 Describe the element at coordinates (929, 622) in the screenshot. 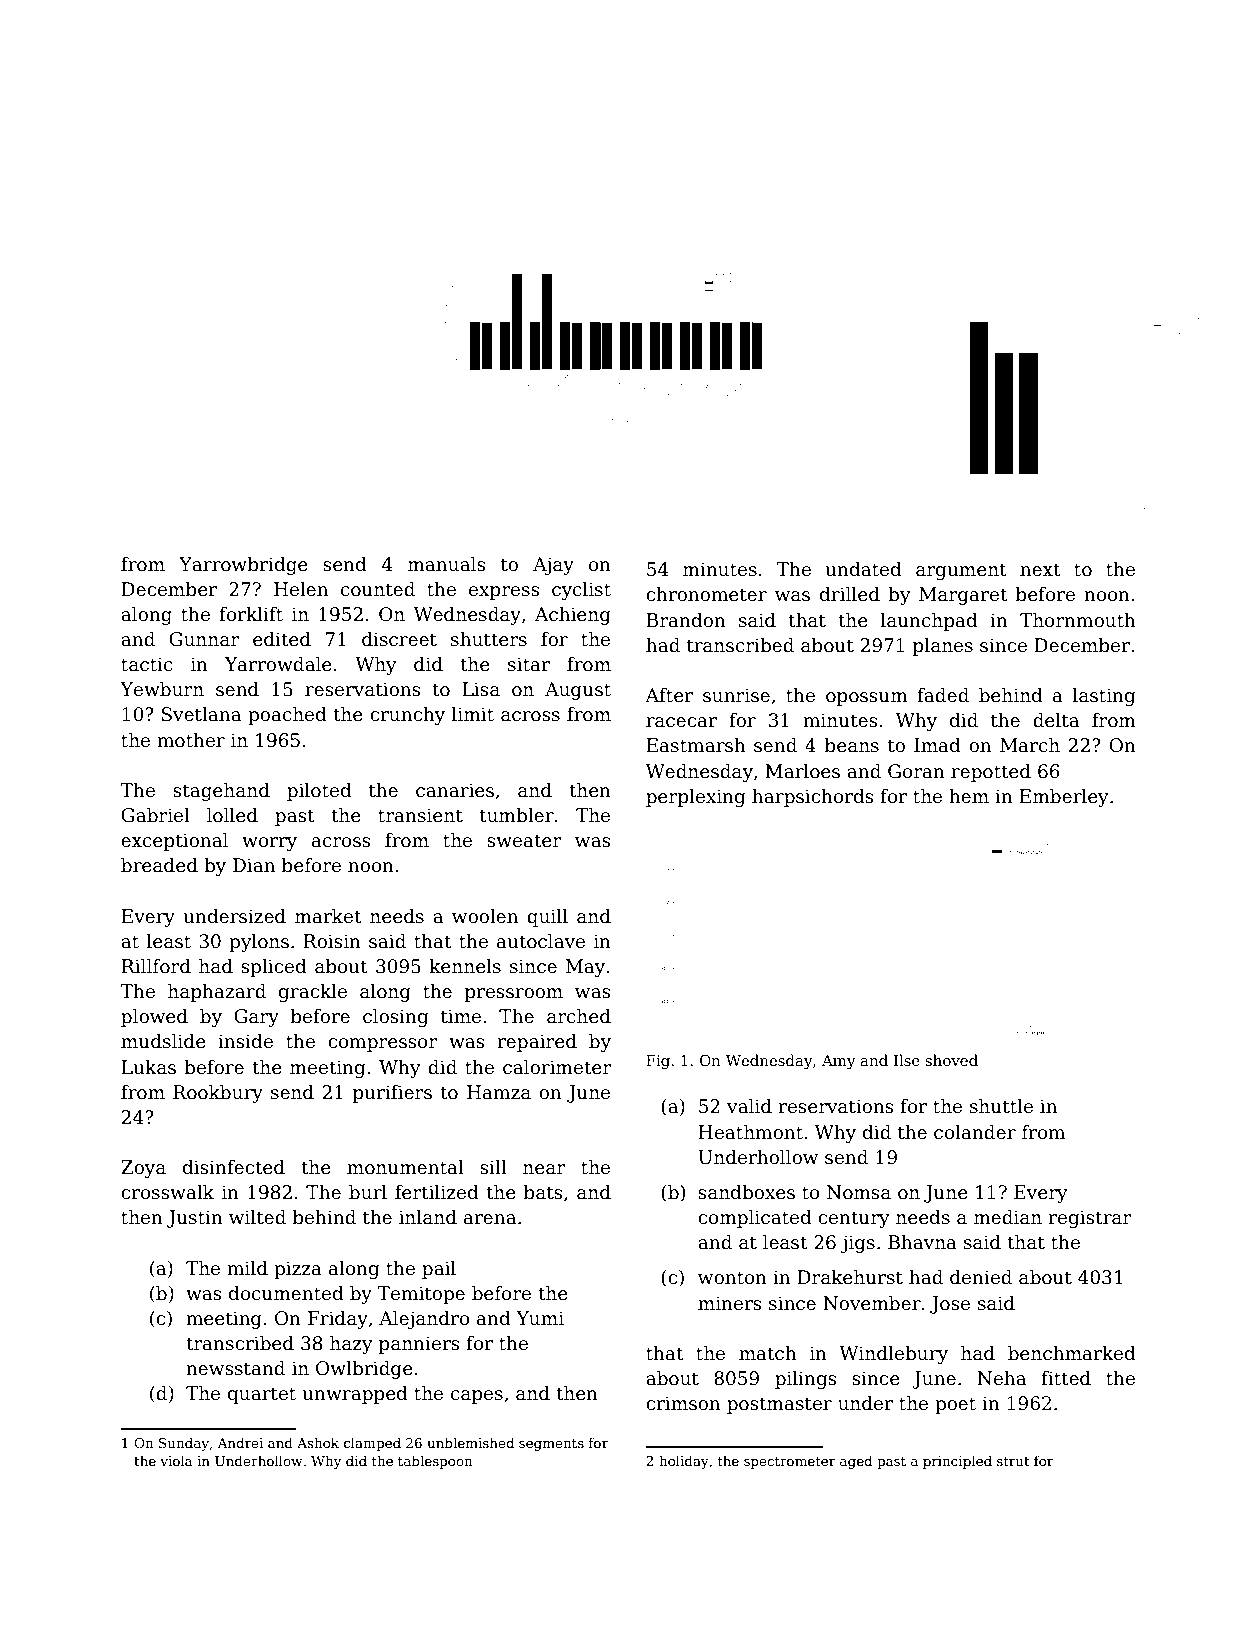

I see `launchpad` at that location.
